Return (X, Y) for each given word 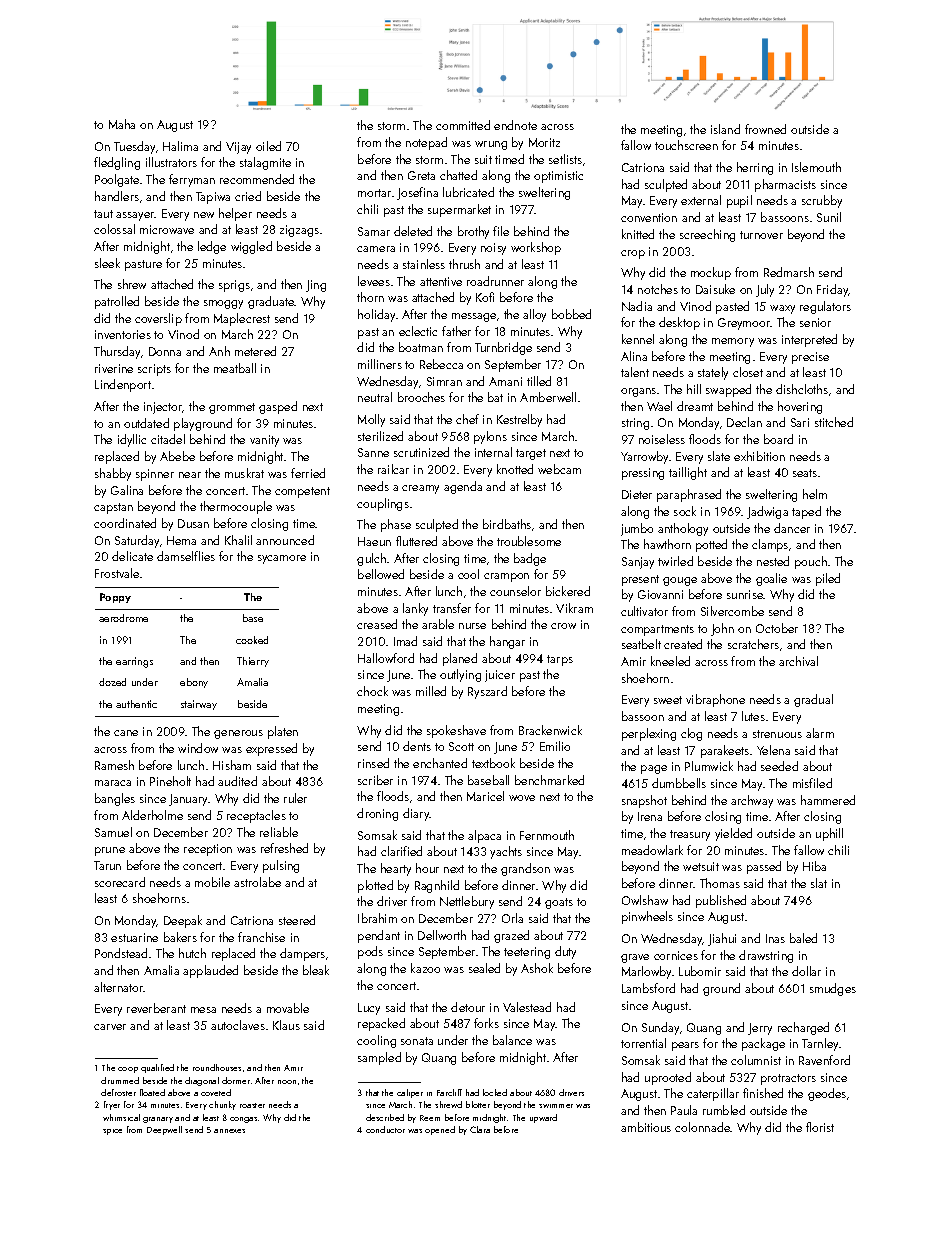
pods (370, 952)
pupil (739, 201)
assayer (135, 216)
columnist (756, 1060)
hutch (192, 953)
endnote (515, 125)
